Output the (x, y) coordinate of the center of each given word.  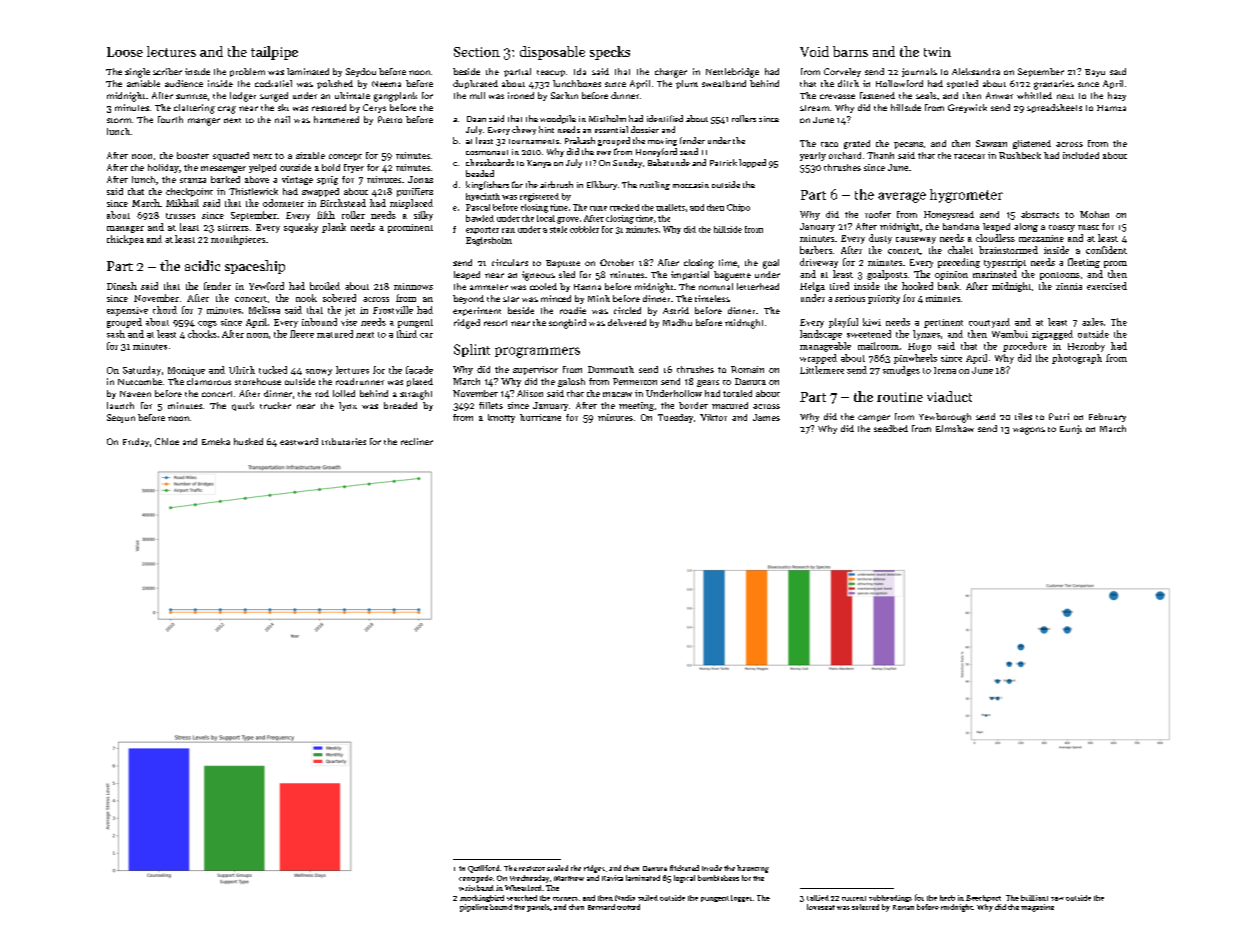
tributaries (344, 441)
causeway (916, 240)
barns (850, 51)
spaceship (255, 267)
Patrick (723, 162)
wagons (1029, 431)
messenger (223, 169)
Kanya (539, 164)
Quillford (483, 869)
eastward (299, 441)
